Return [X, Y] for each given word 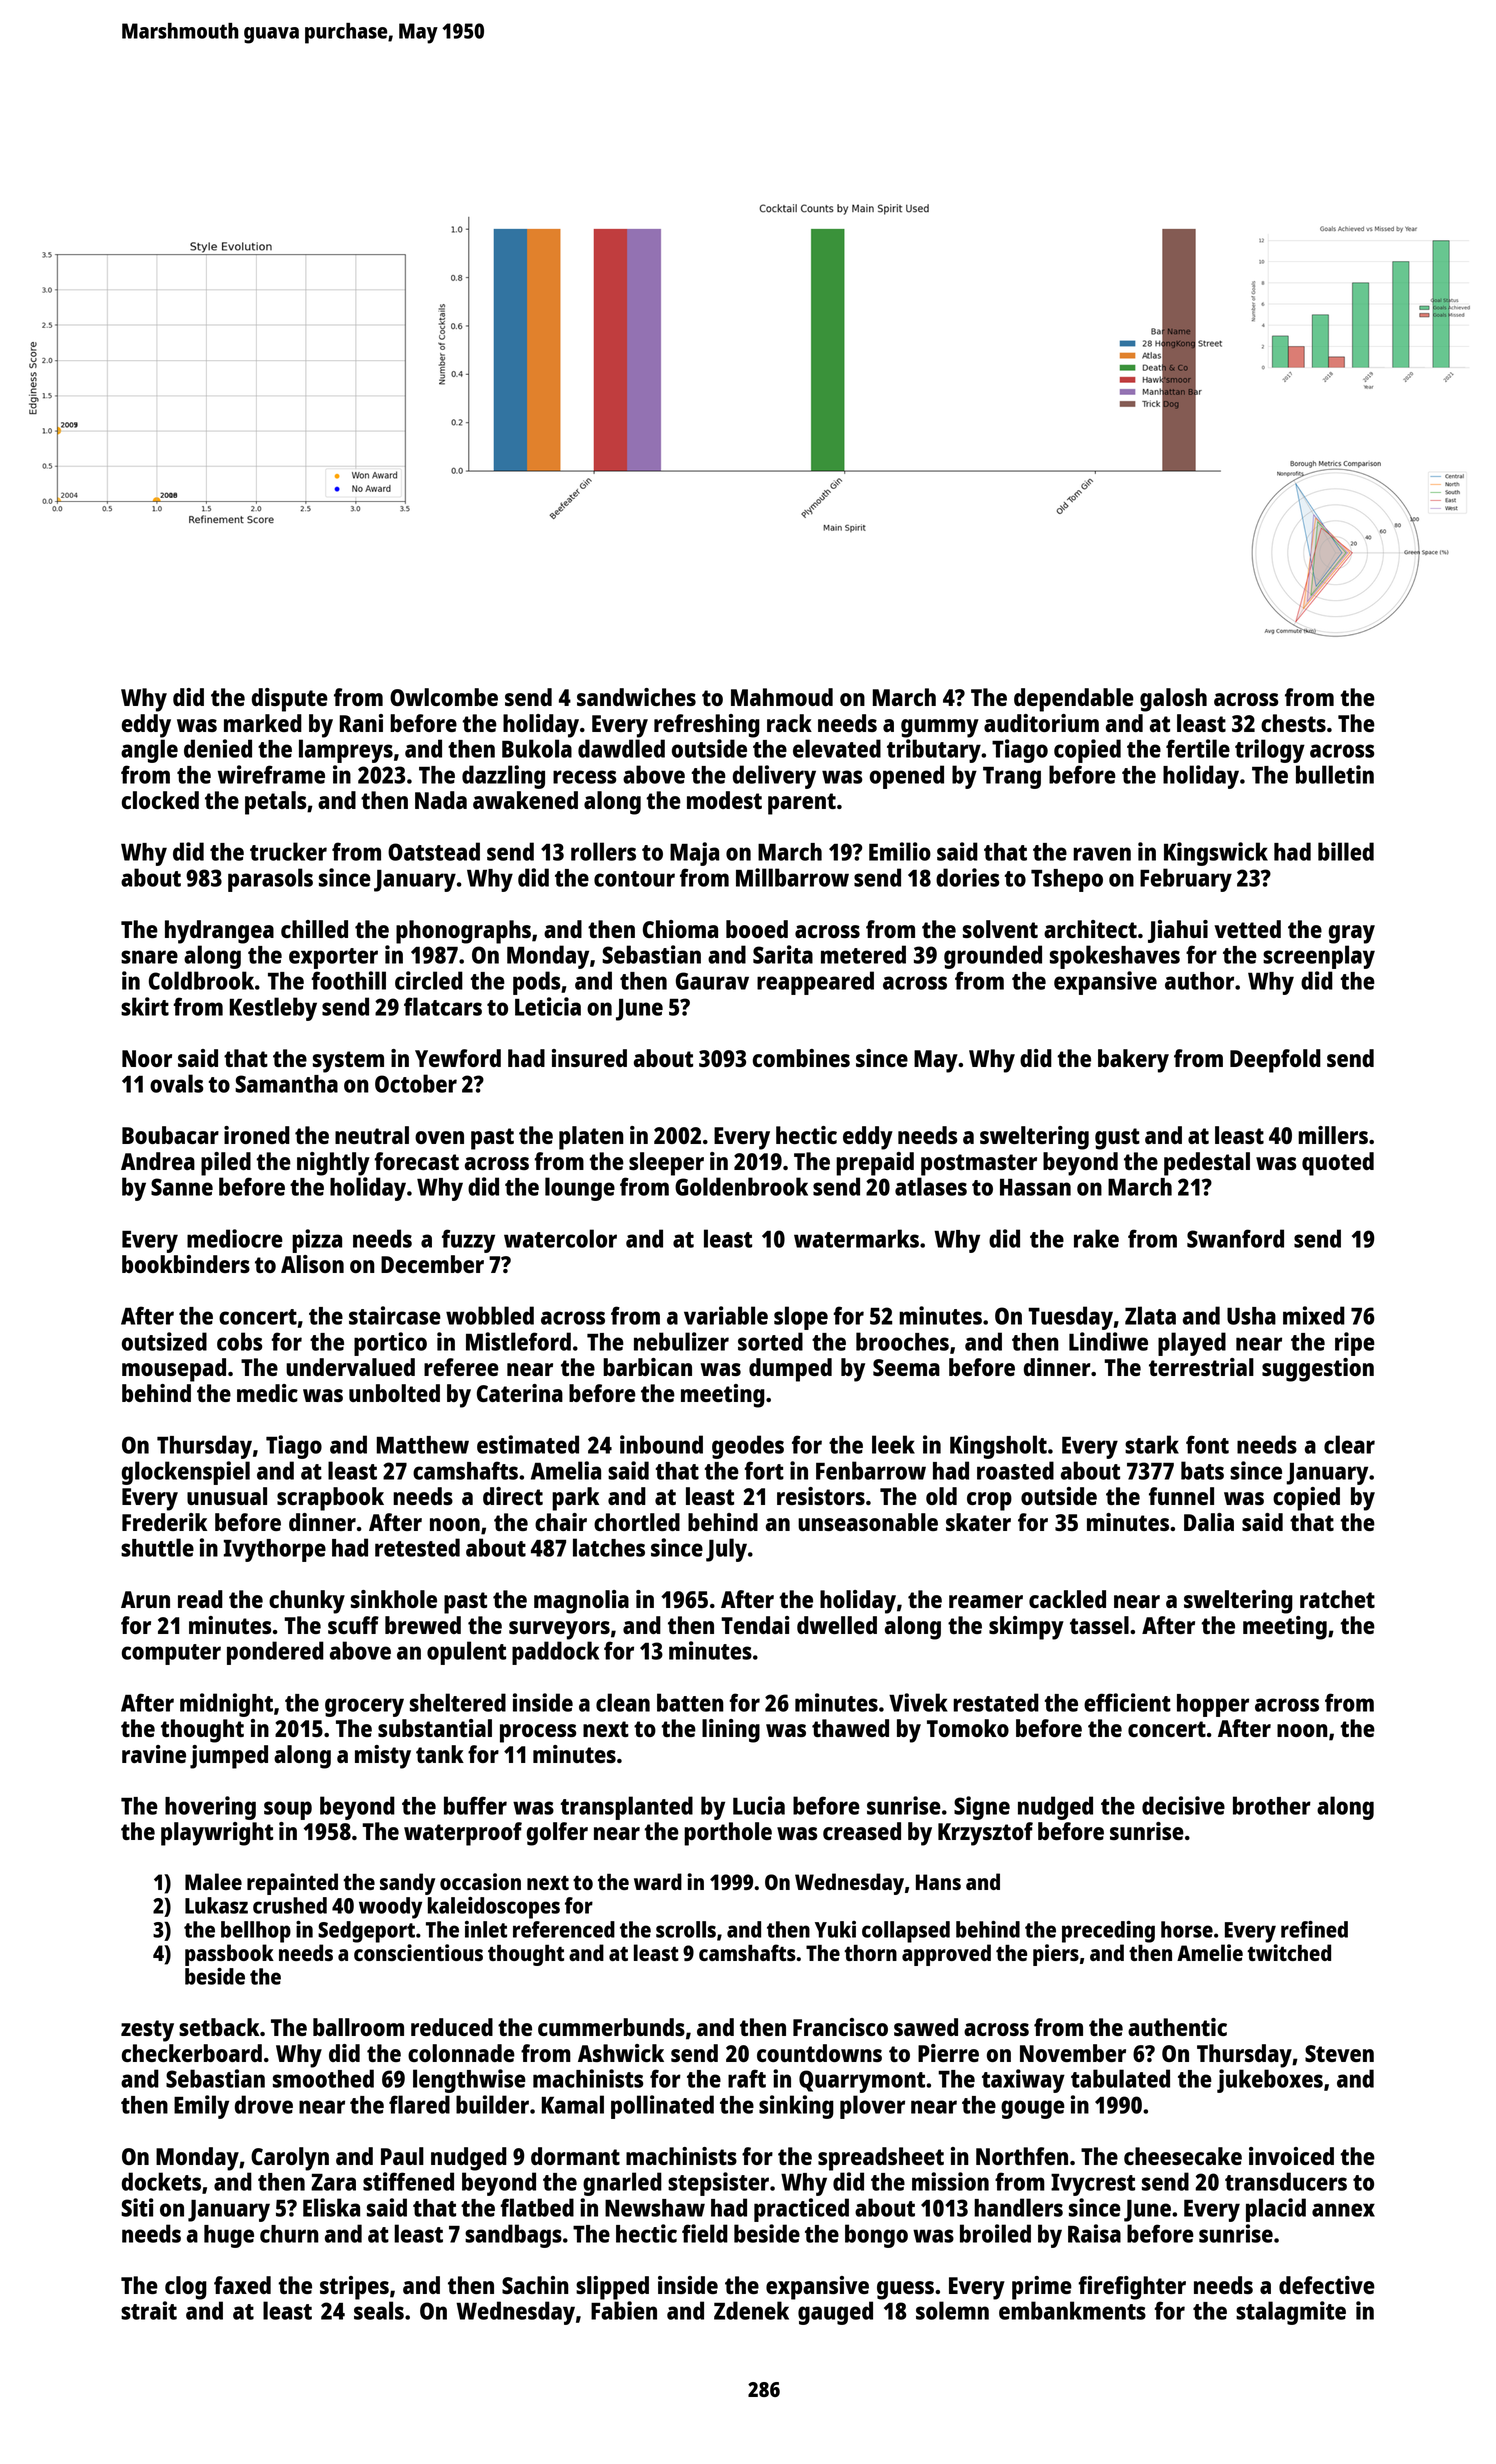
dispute [290, 700]
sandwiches [636, 697]
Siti [137, 2207]
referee [461, 1367]
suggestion [1318, 1370]
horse [1187, 1929]
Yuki [835, 1929]
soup [288, 1810]
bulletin [1335, 774]
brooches [902, 1341]
